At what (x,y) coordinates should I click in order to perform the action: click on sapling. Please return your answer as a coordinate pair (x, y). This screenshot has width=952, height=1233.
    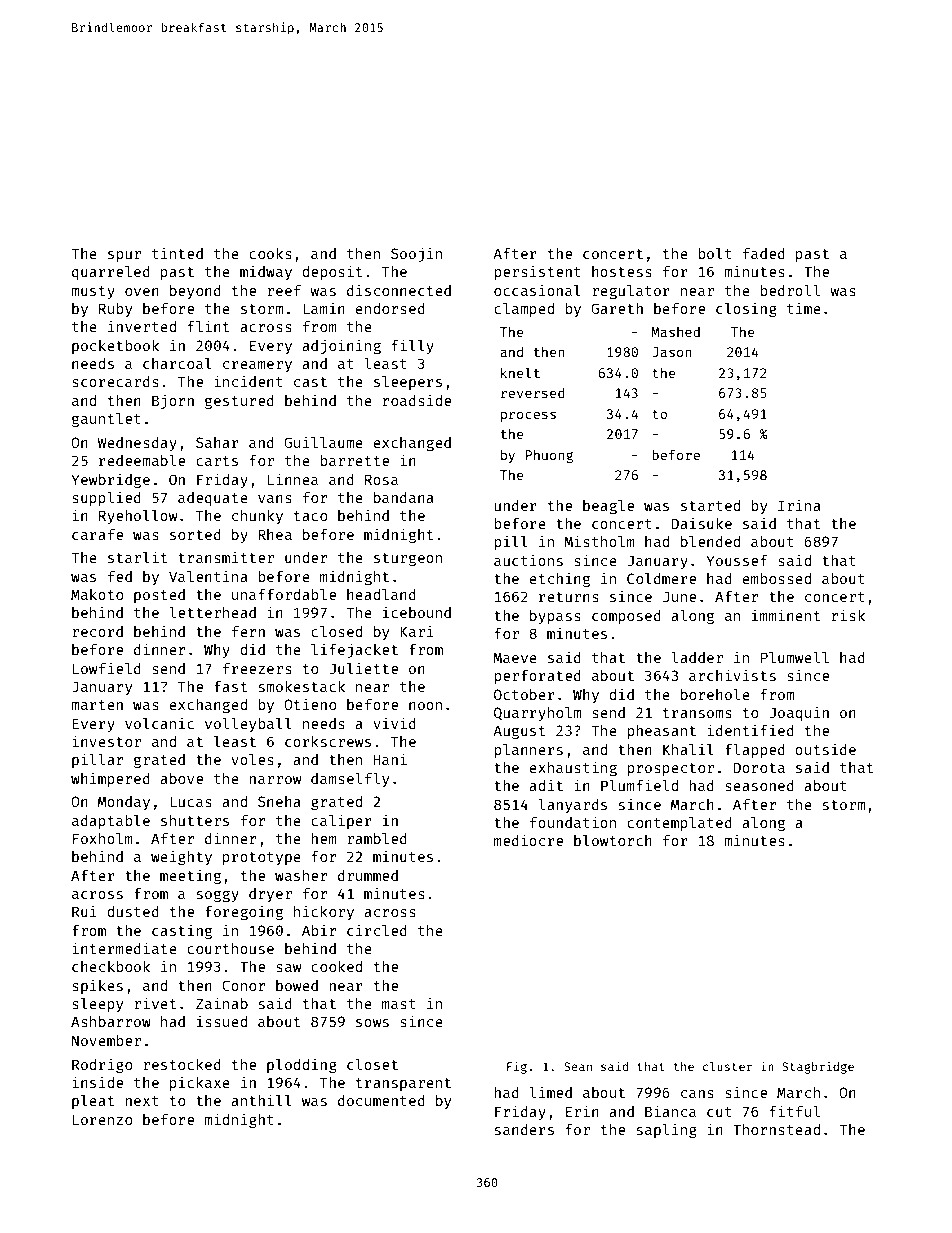
    Looking at the image, I should click on (667, 1130).
